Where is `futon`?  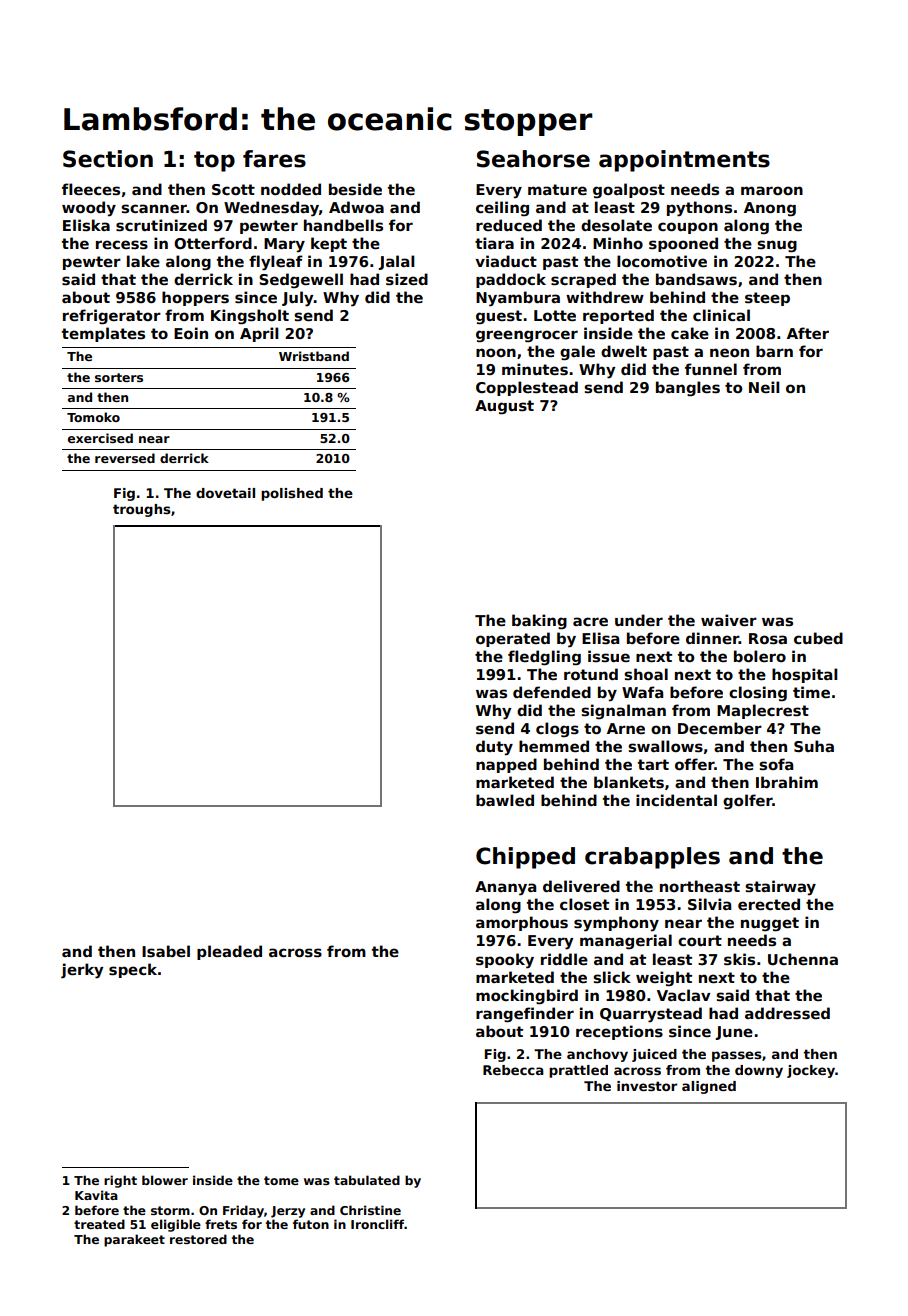
futon is located at coordinates (311, 1224).
